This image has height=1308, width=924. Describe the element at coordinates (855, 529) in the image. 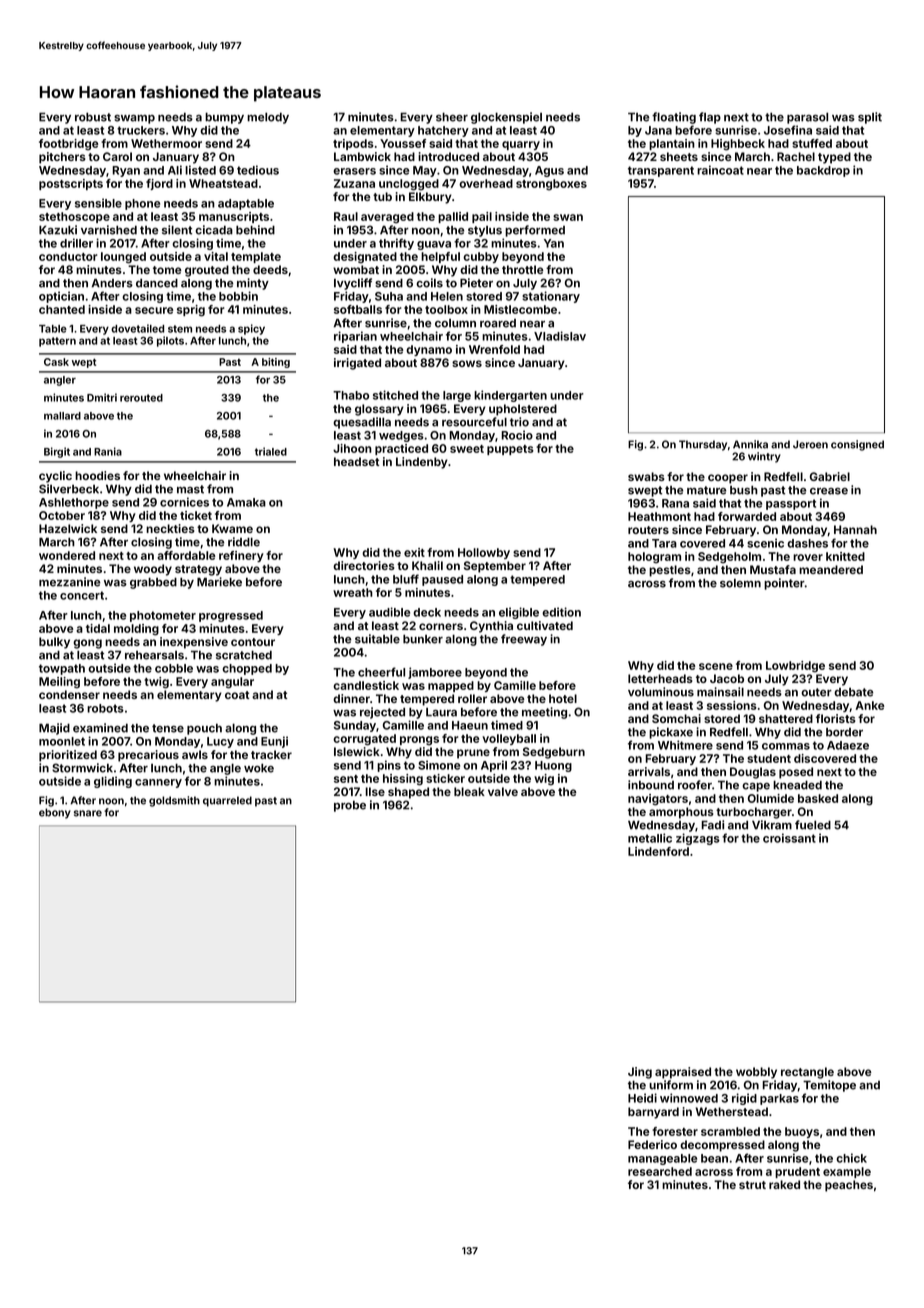

I see `Hannah` at that location.
